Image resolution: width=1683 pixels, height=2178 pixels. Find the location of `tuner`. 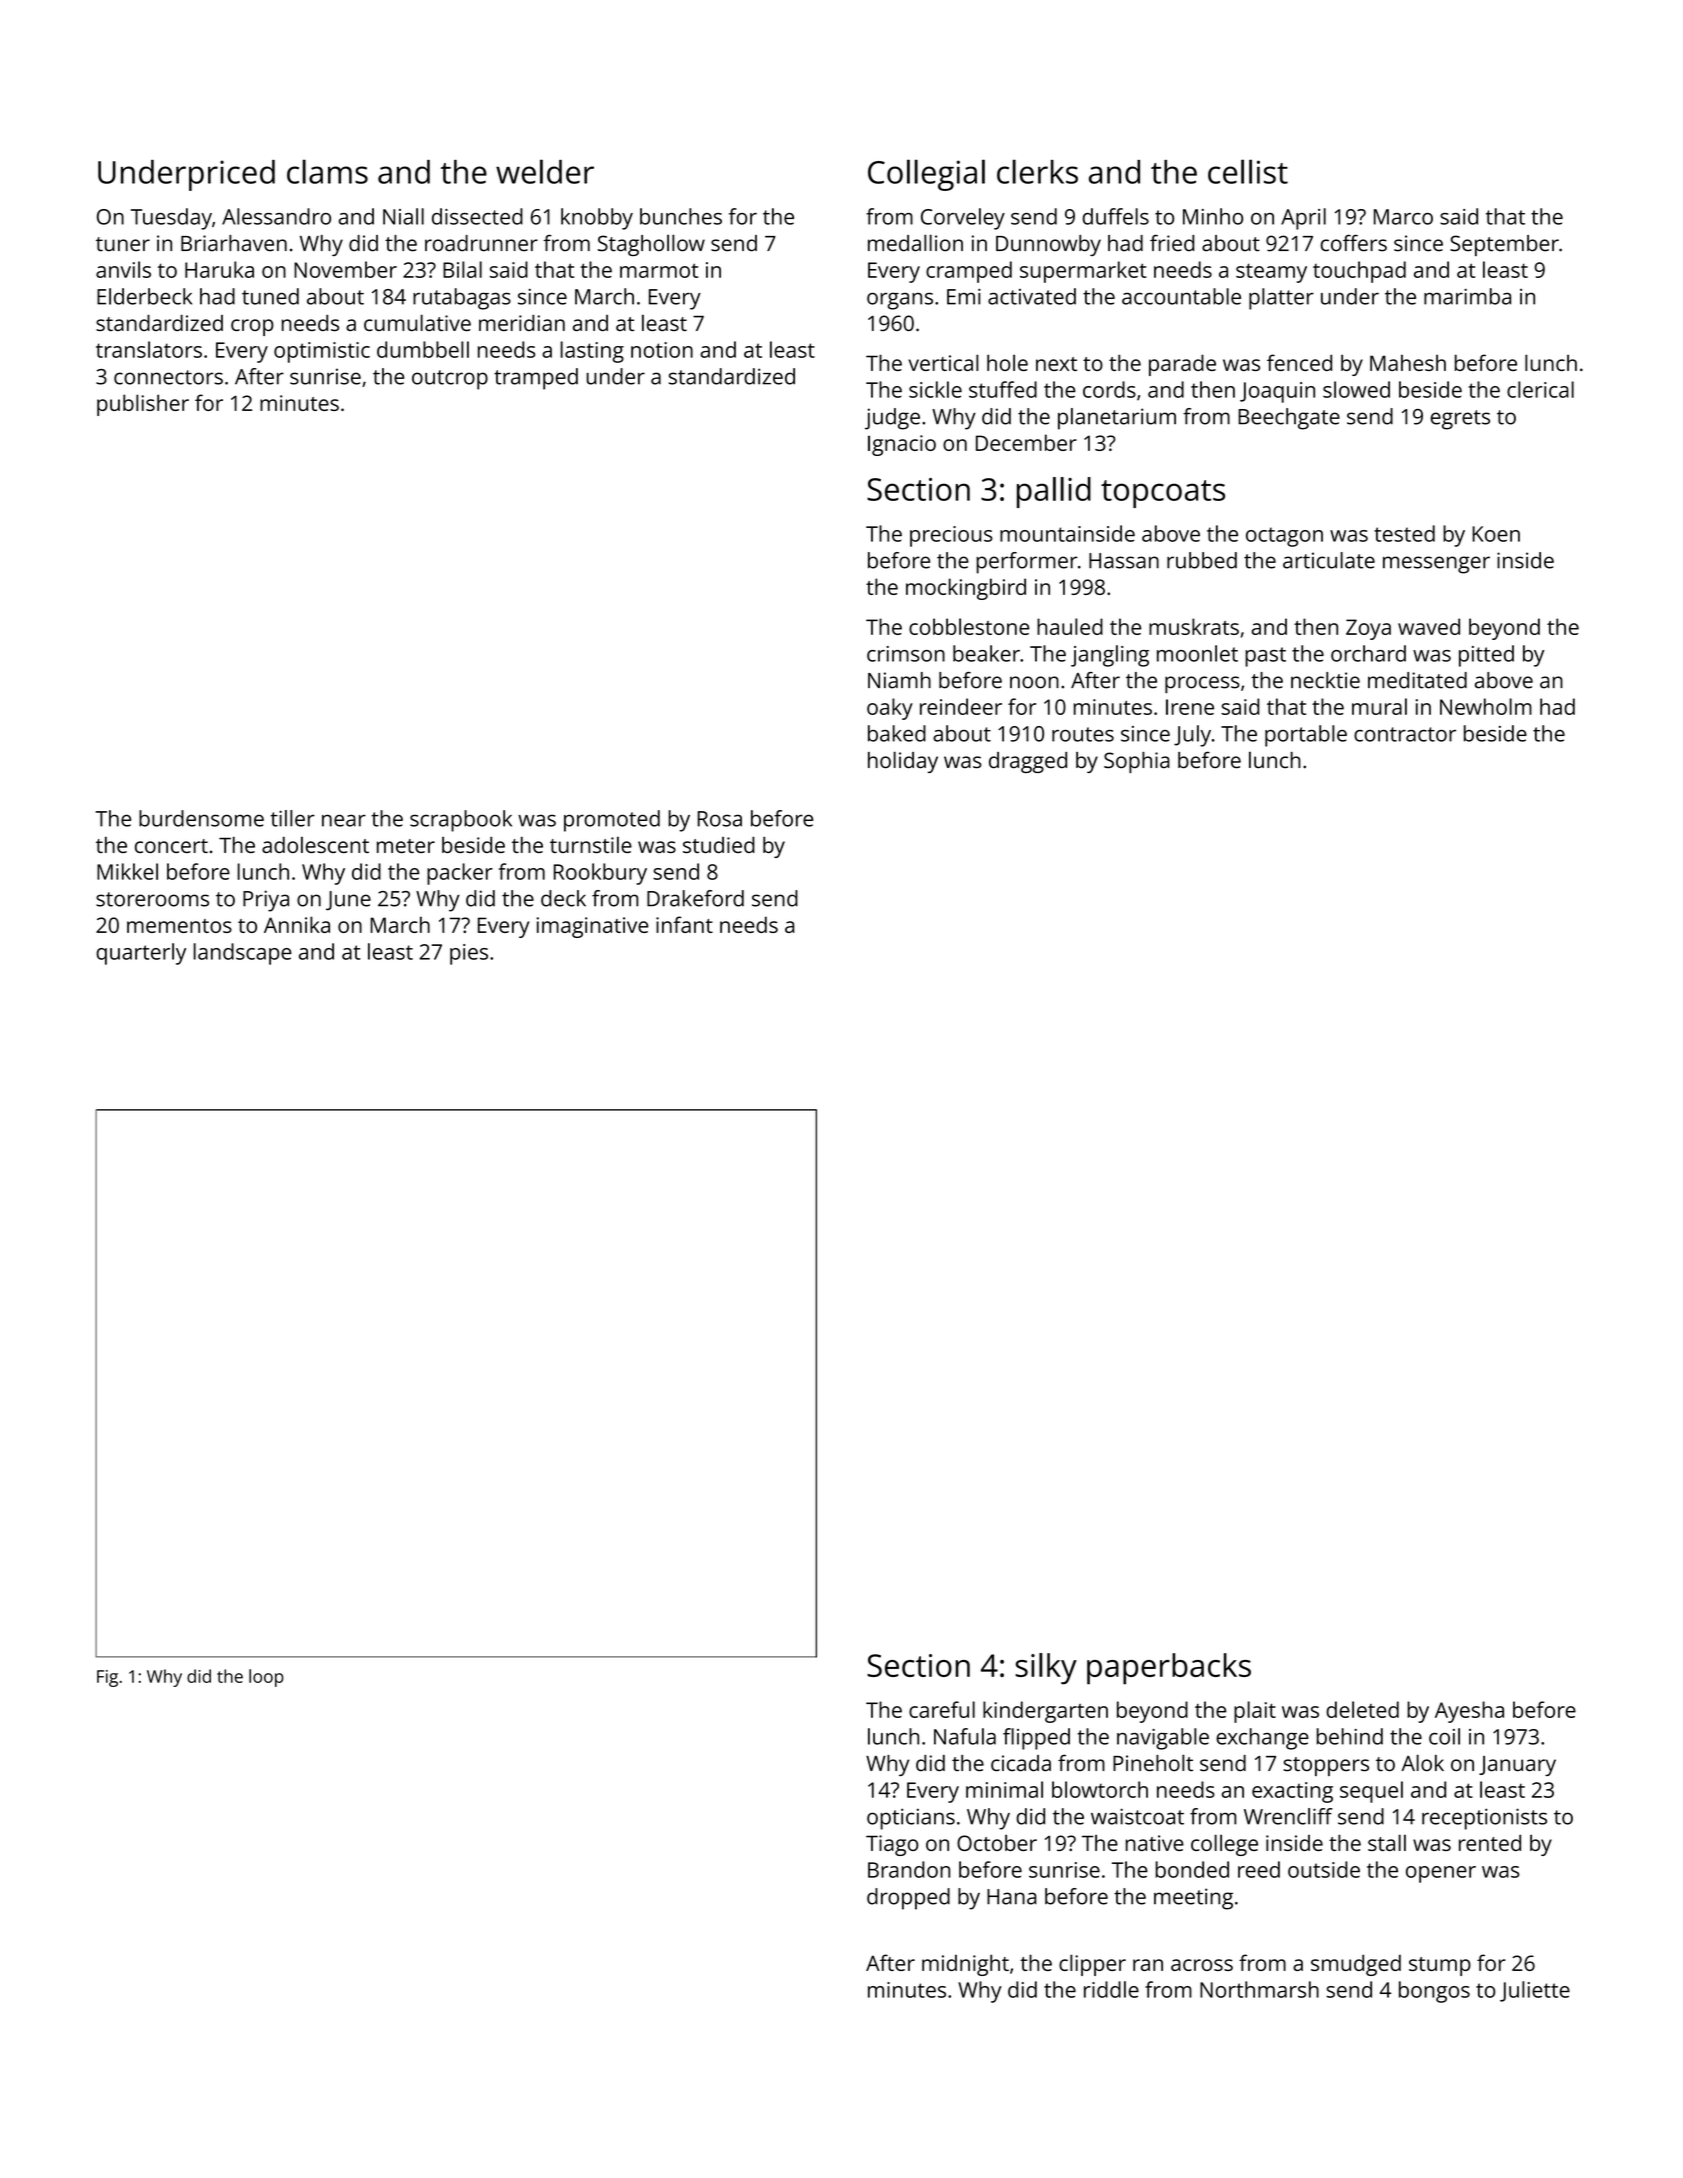

tuner is located at coordinates (123, 244).
